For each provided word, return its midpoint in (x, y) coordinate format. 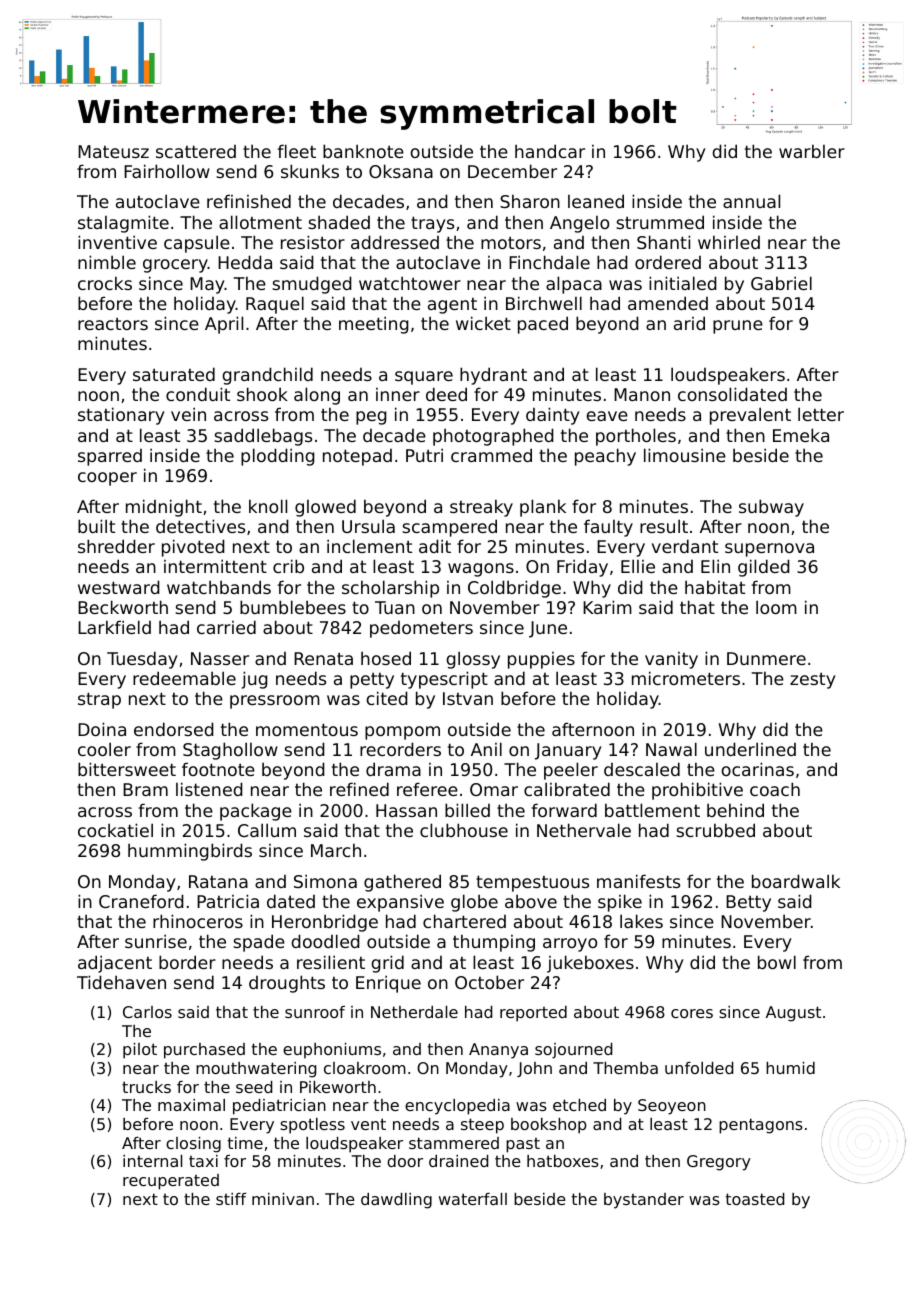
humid (790, 1068)
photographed (493, 437)
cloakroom (365, 1068)
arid (689, 323)
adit (435, 546)
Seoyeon (672, 1107)
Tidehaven (121, 982)
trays (432, 224)
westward (119, 587)
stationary (121, 416)
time (245, 1143)
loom (776, 607)
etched (579, 1105)
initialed (683, 283)
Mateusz (113, 151)
